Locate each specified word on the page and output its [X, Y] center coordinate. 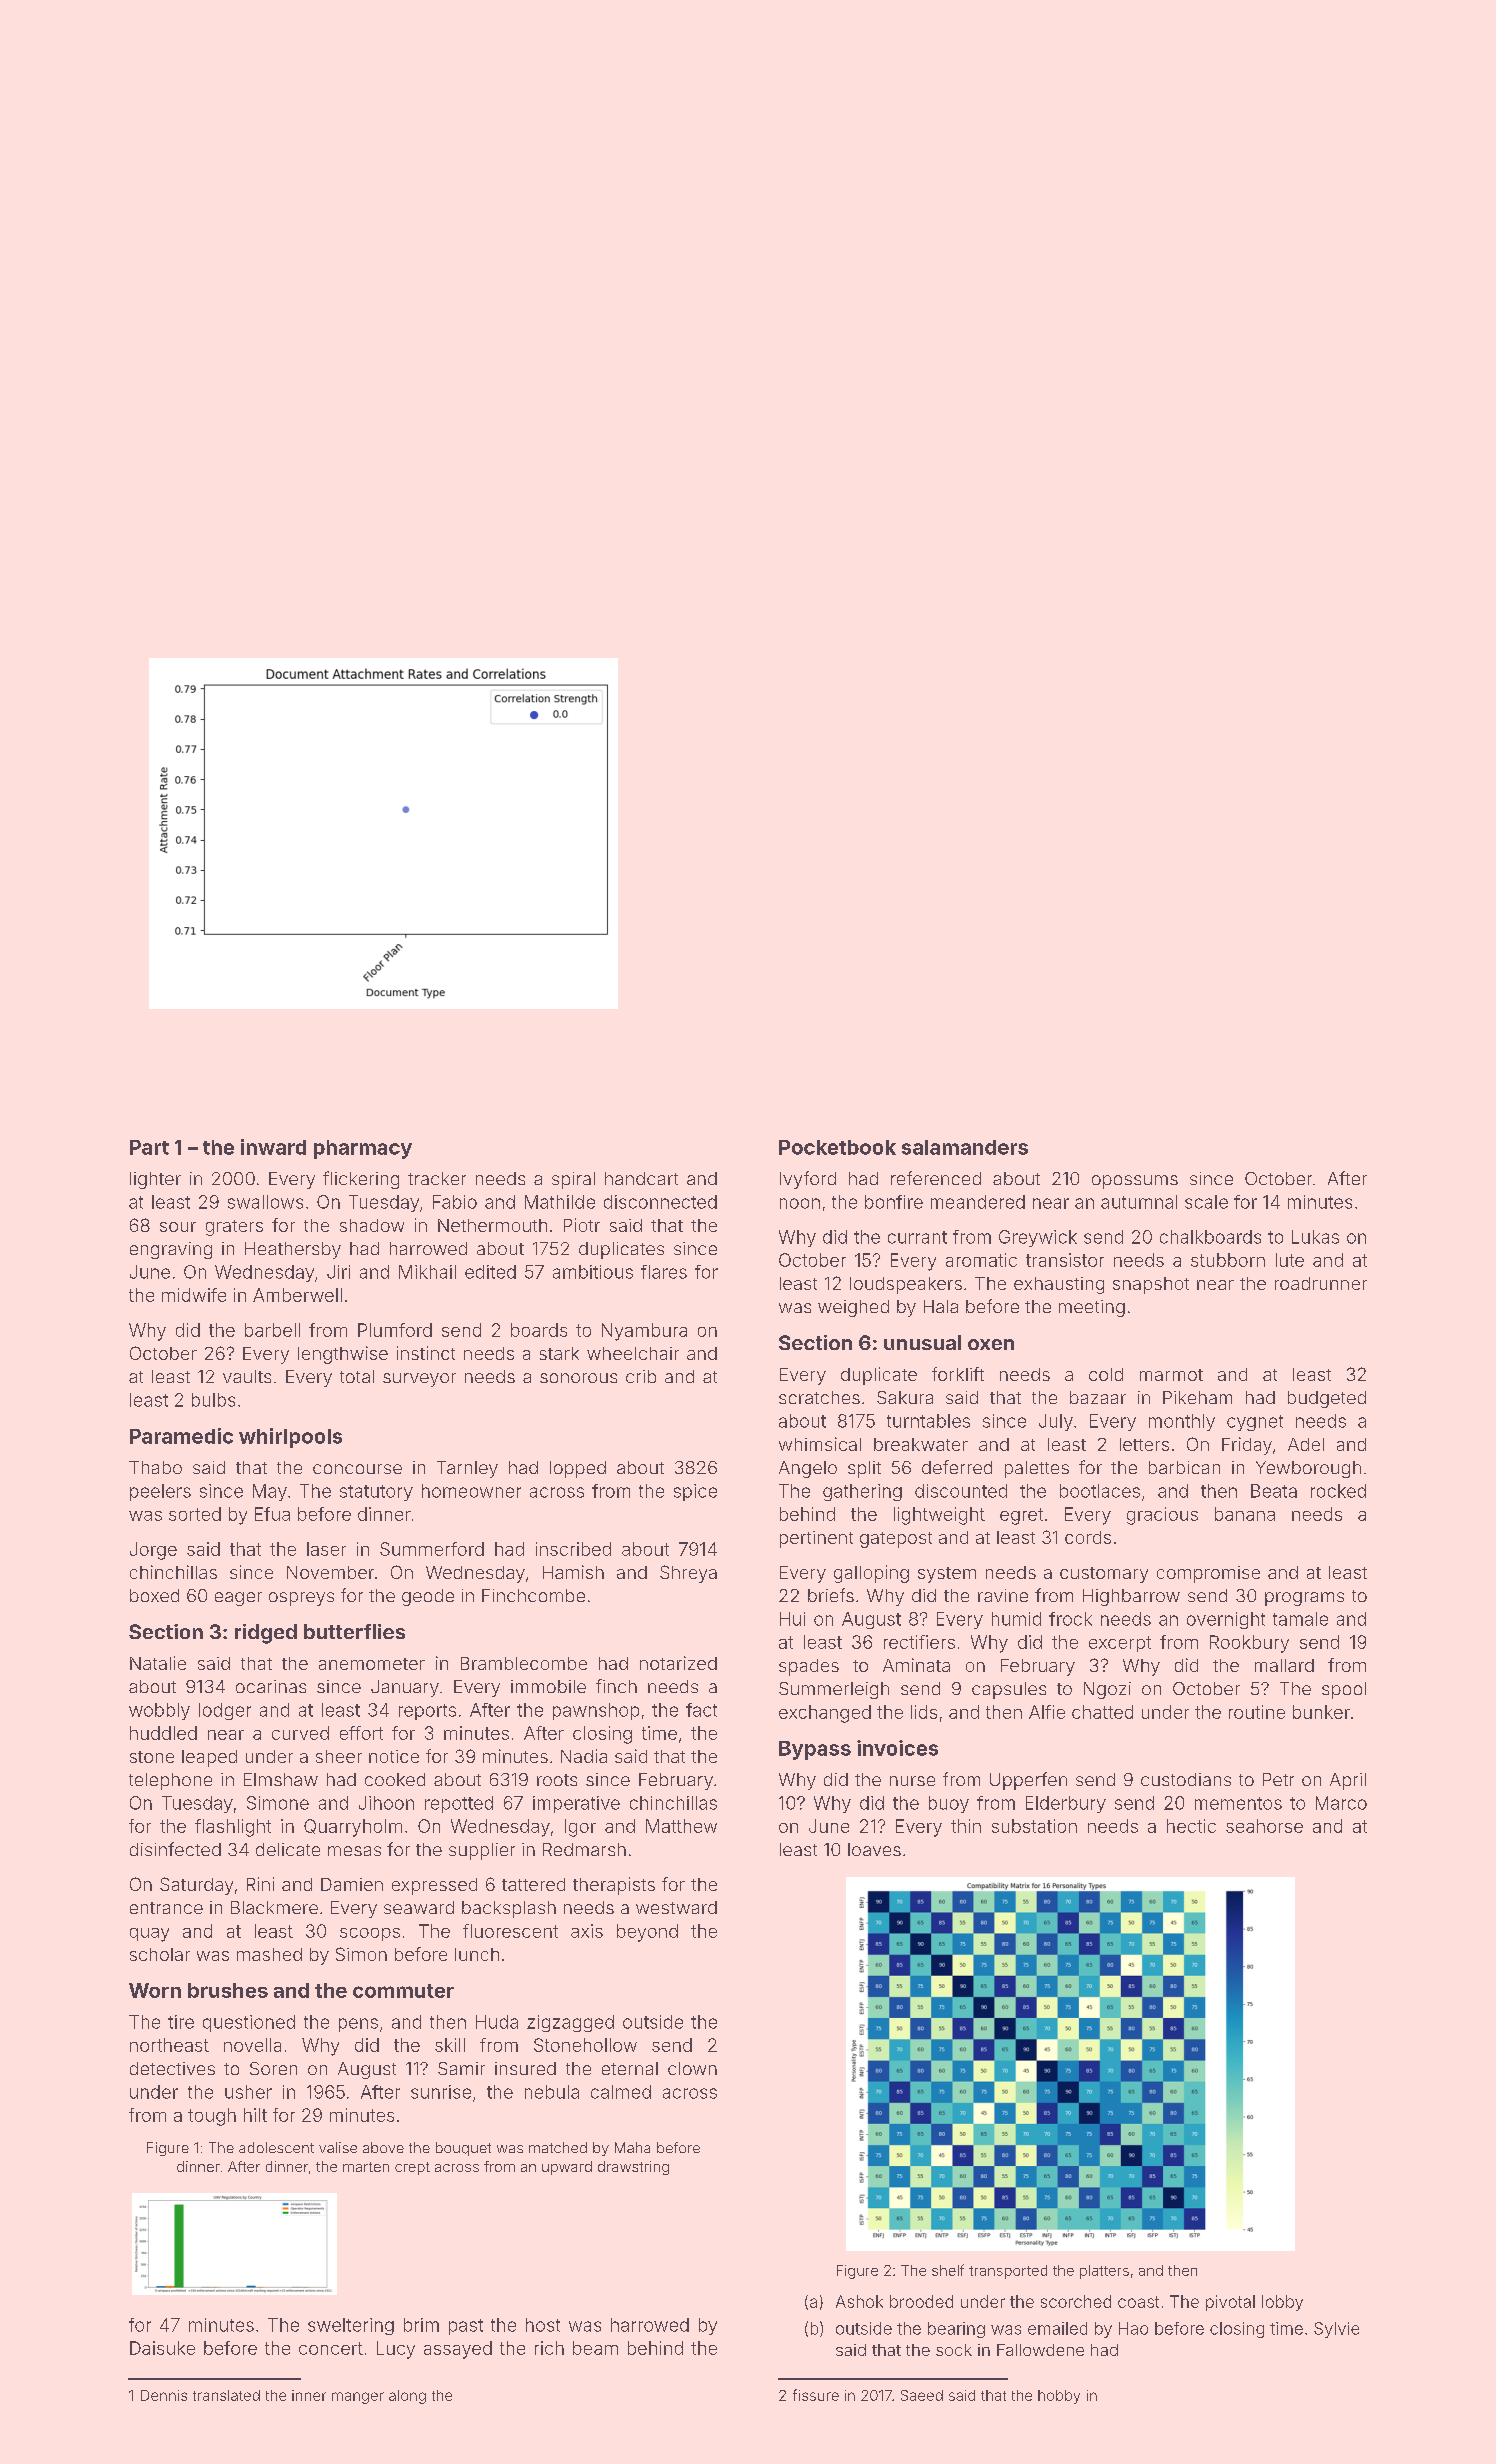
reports [427, 1712]
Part [149, 1147]
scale [1206, 1202]
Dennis [164, 2395]
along [407, 2397]
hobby [1059, 2397]
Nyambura [644, 1332]
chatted [1102, 1712]
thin [966, 1826]
